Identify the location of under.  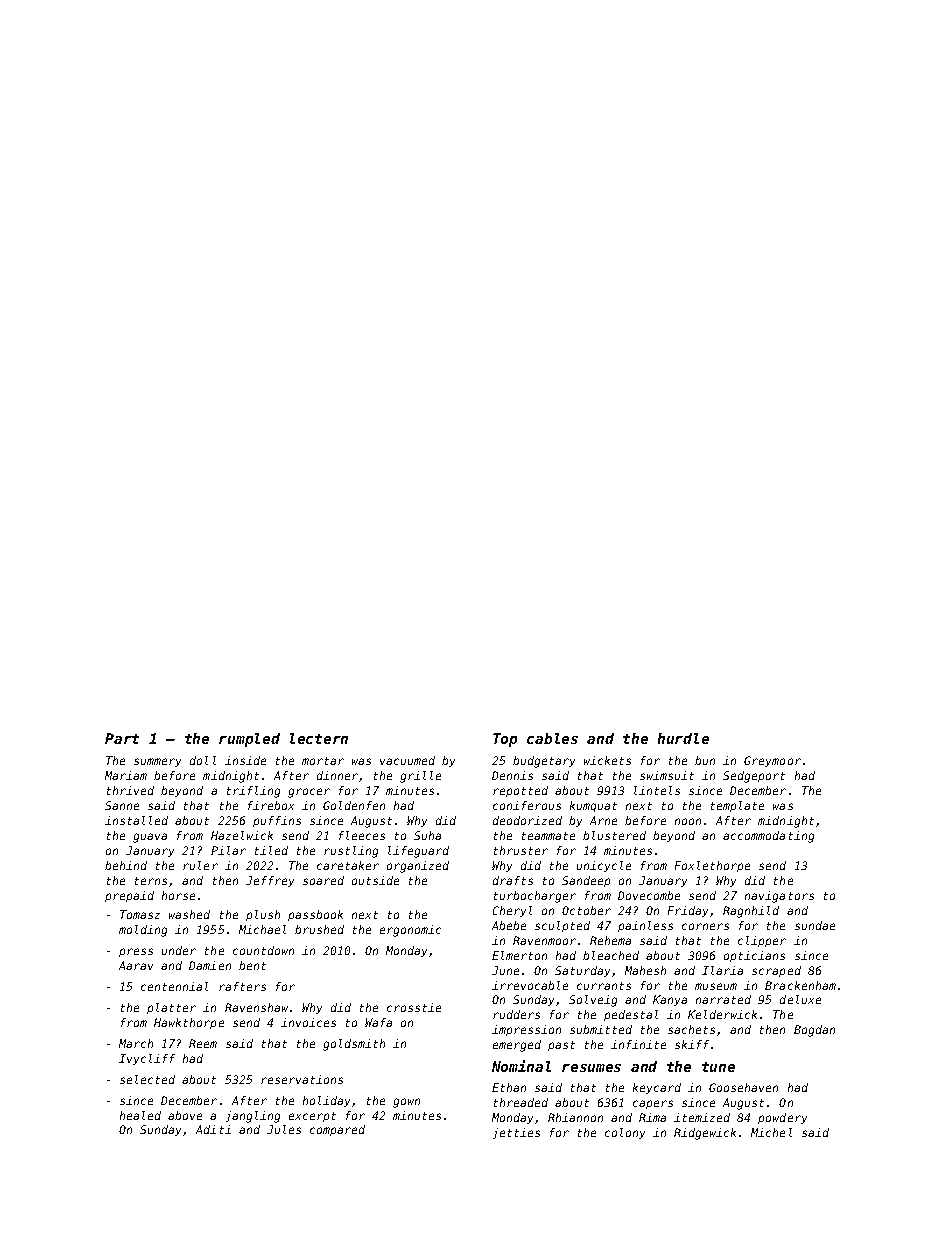
(179, 950).
